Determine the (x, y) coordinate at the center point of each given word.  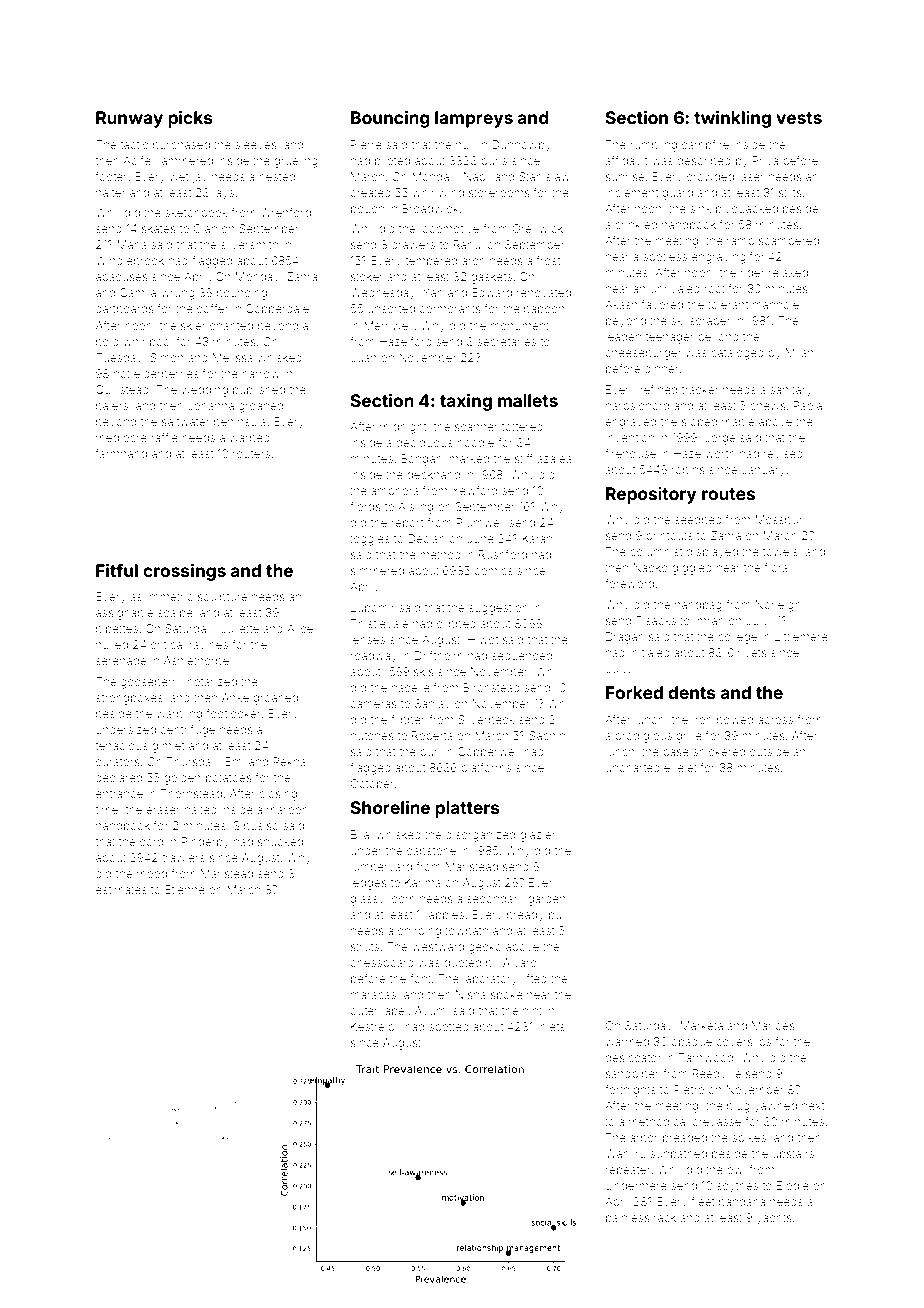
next (813, 1106)
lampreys (474, 119)
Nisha (471, 994)
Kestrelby (376, 1028)
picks (190, 119)
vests (799, 118)
